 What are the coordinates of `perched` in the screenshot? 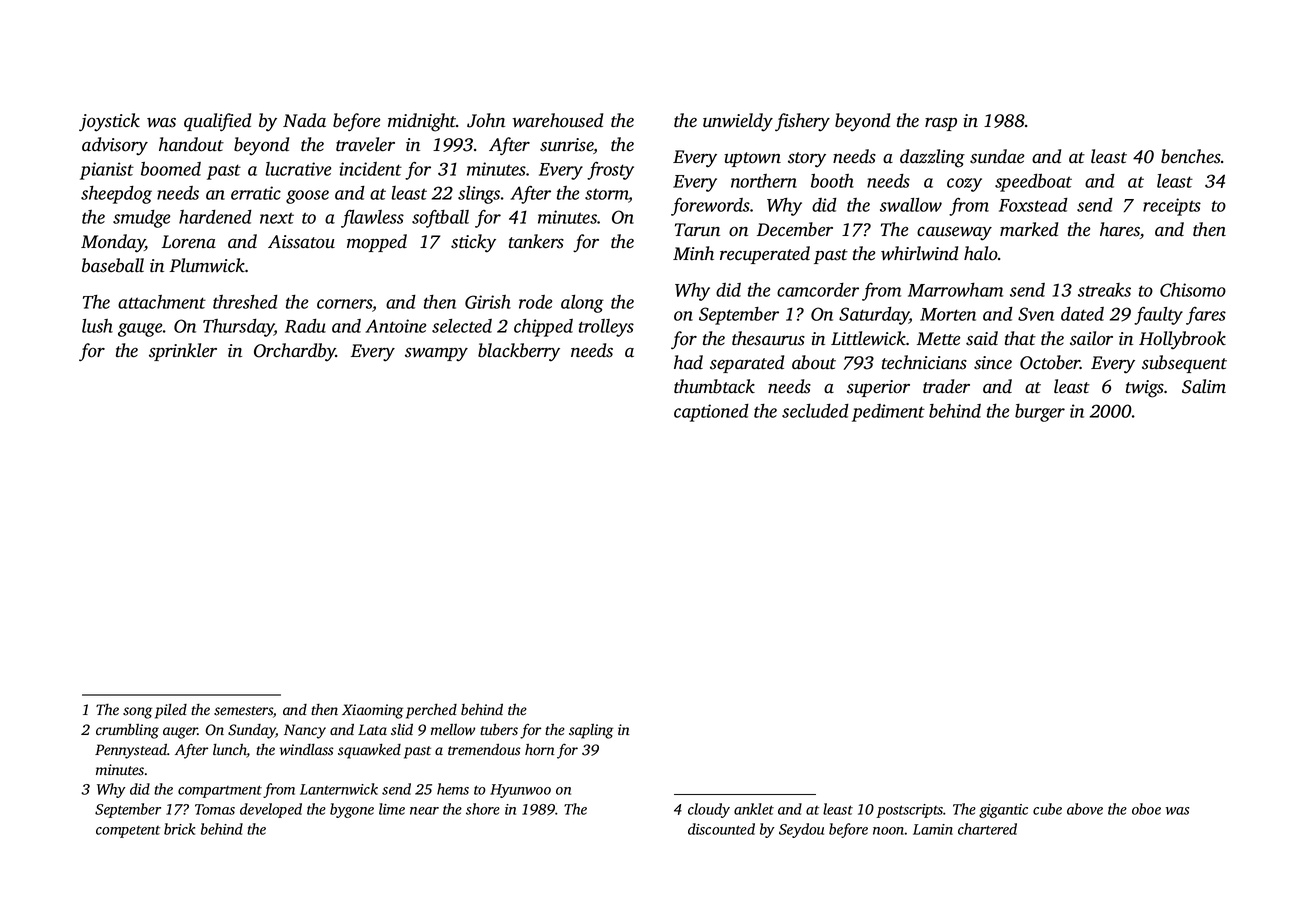 It's located at (431, 711).
